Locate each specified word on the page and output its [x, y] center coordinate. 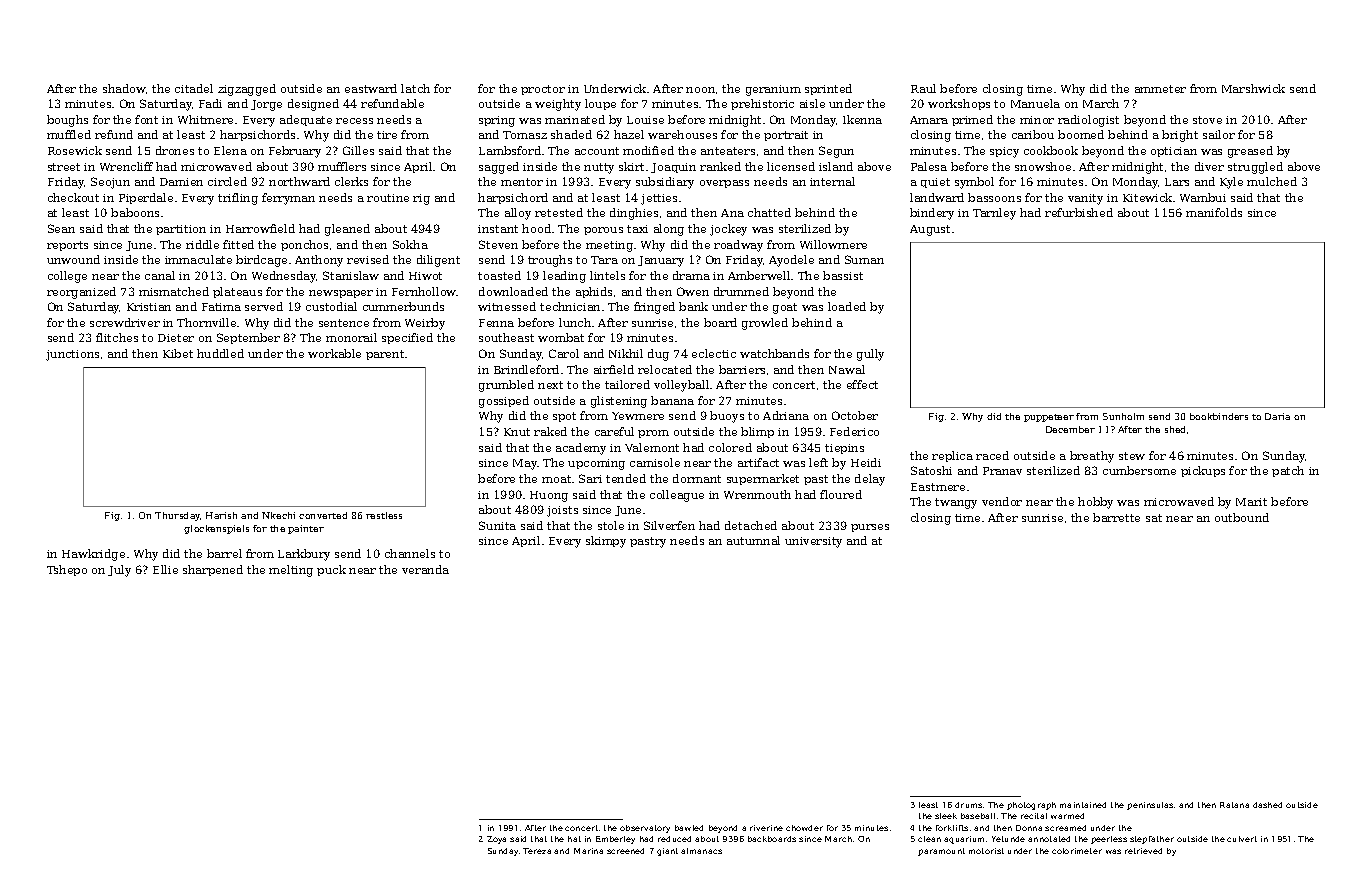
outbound [1242, 517]
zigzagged [247, 90]
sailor [1219, 134]
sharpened [213, 570]
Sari [590, 478]
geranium [773, 90]
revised [368, 259]
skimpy [606, 542]
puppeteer [1049, 418]
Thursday [178, 516]
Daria [1277, 416]
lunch [575, 322]
